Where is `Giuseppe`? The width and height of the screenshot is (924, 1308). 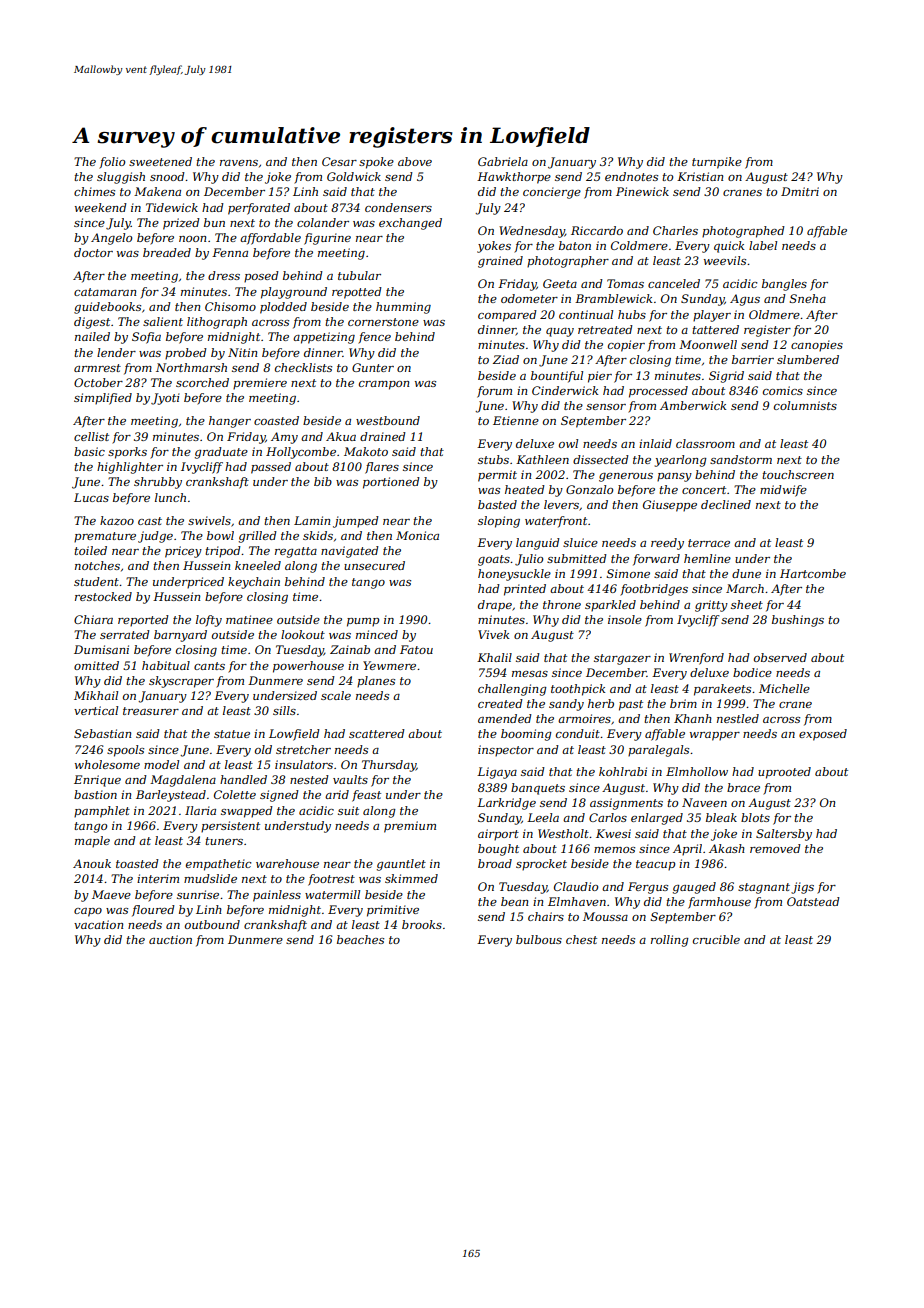
Giuseppe is located at coordinates (670, 506).
